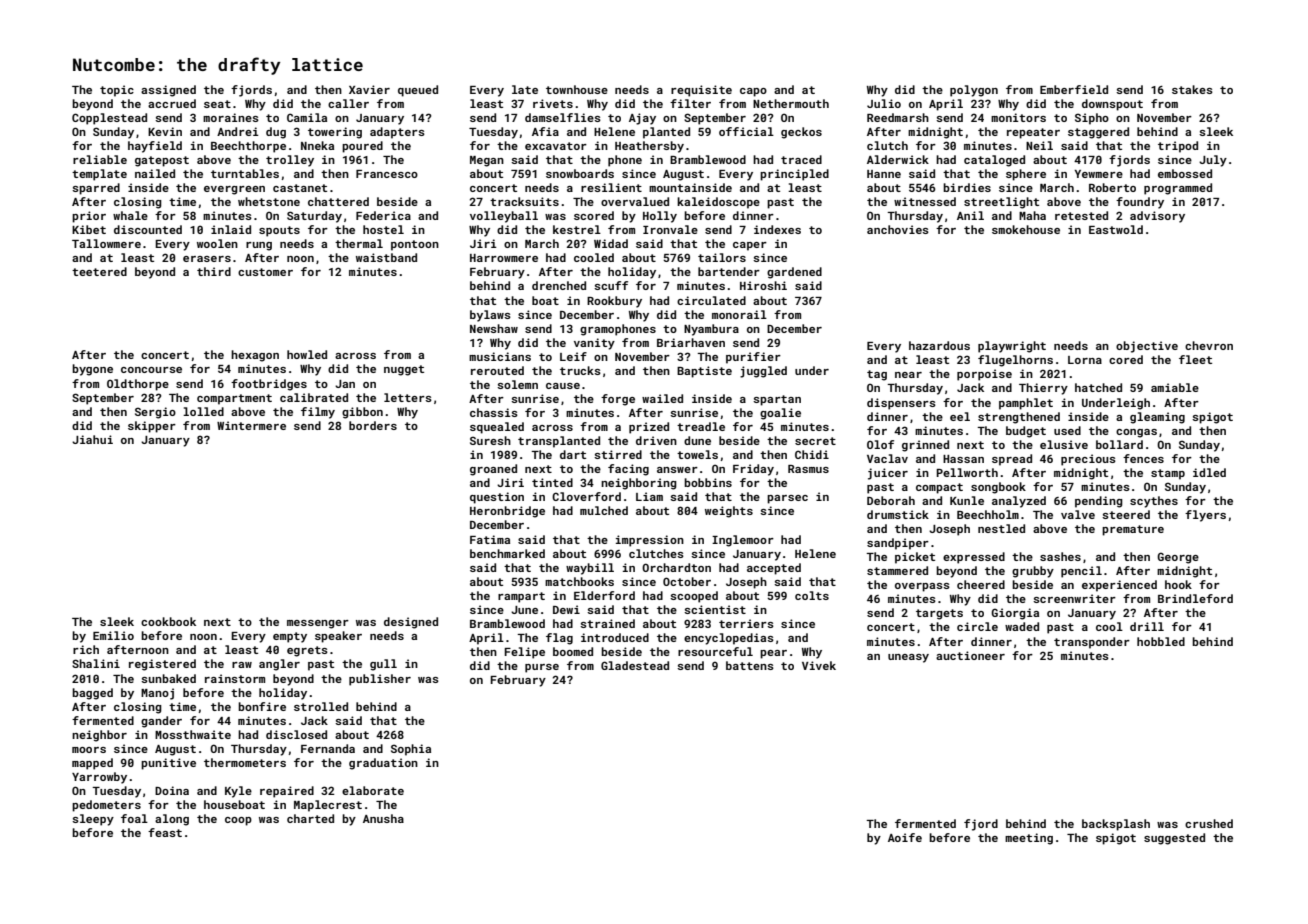  I want to click on Eastwold, so click(1116, 229).
